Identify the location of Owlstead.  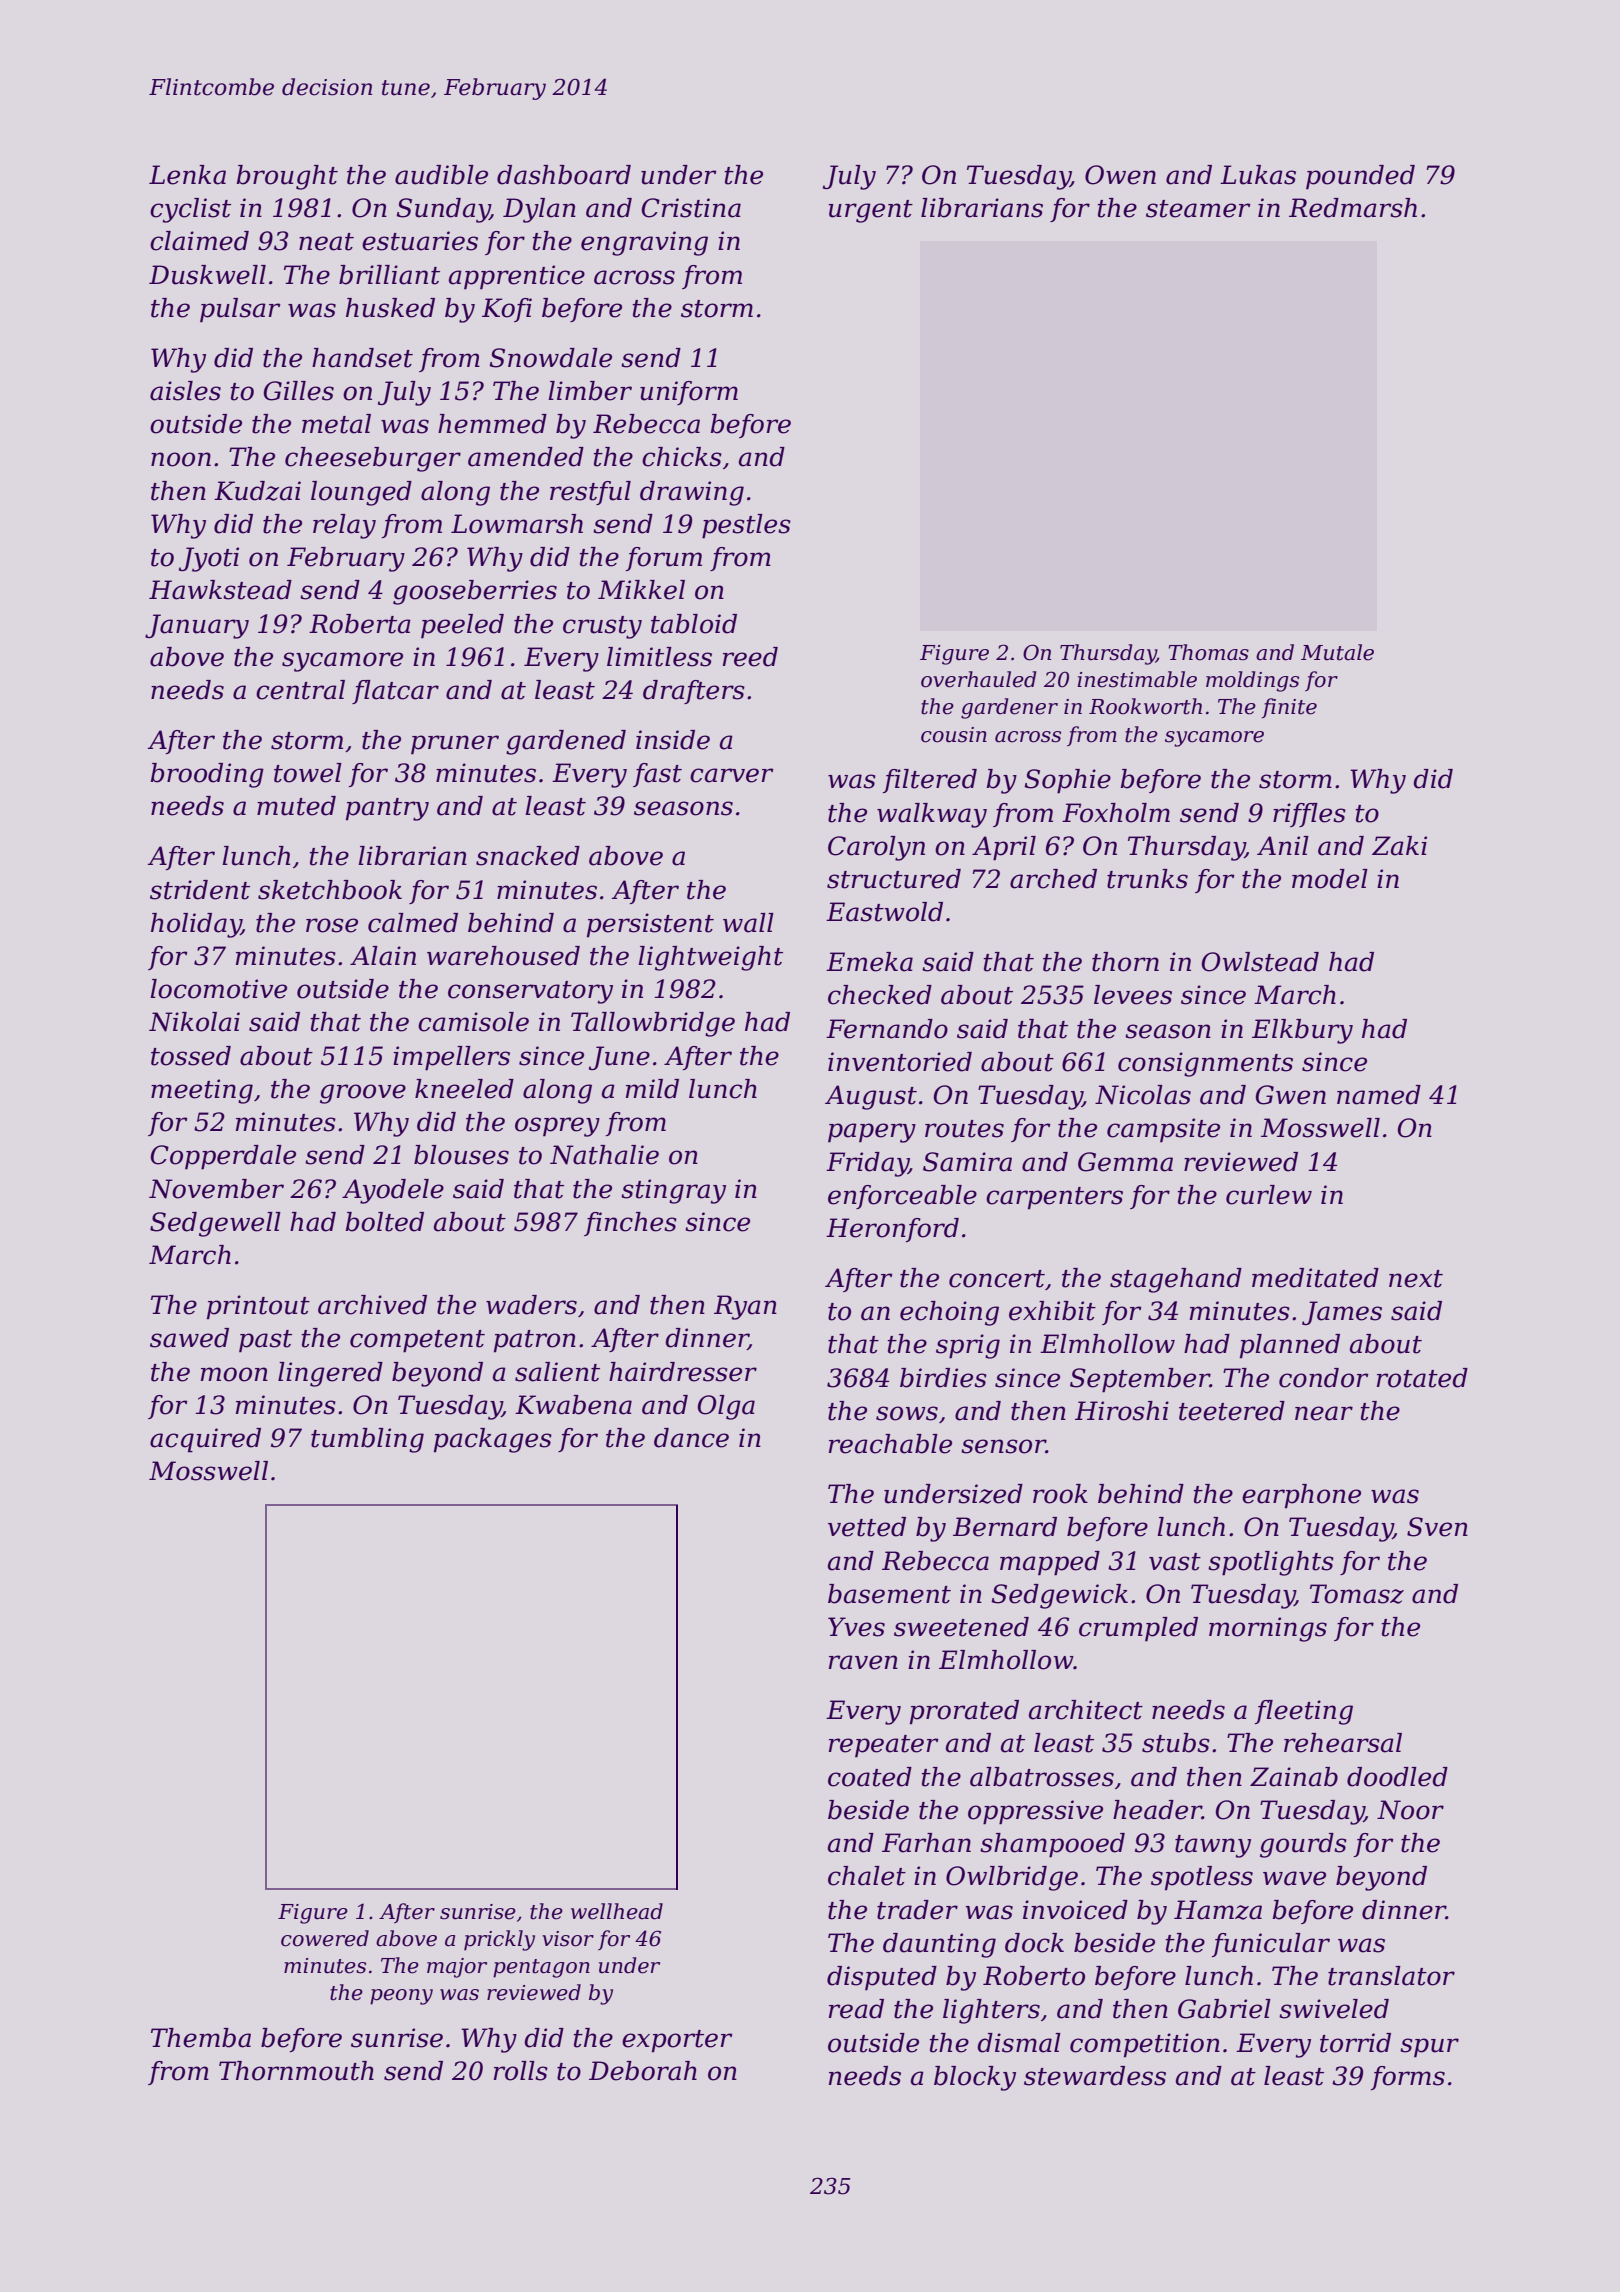
(1260, 962).
